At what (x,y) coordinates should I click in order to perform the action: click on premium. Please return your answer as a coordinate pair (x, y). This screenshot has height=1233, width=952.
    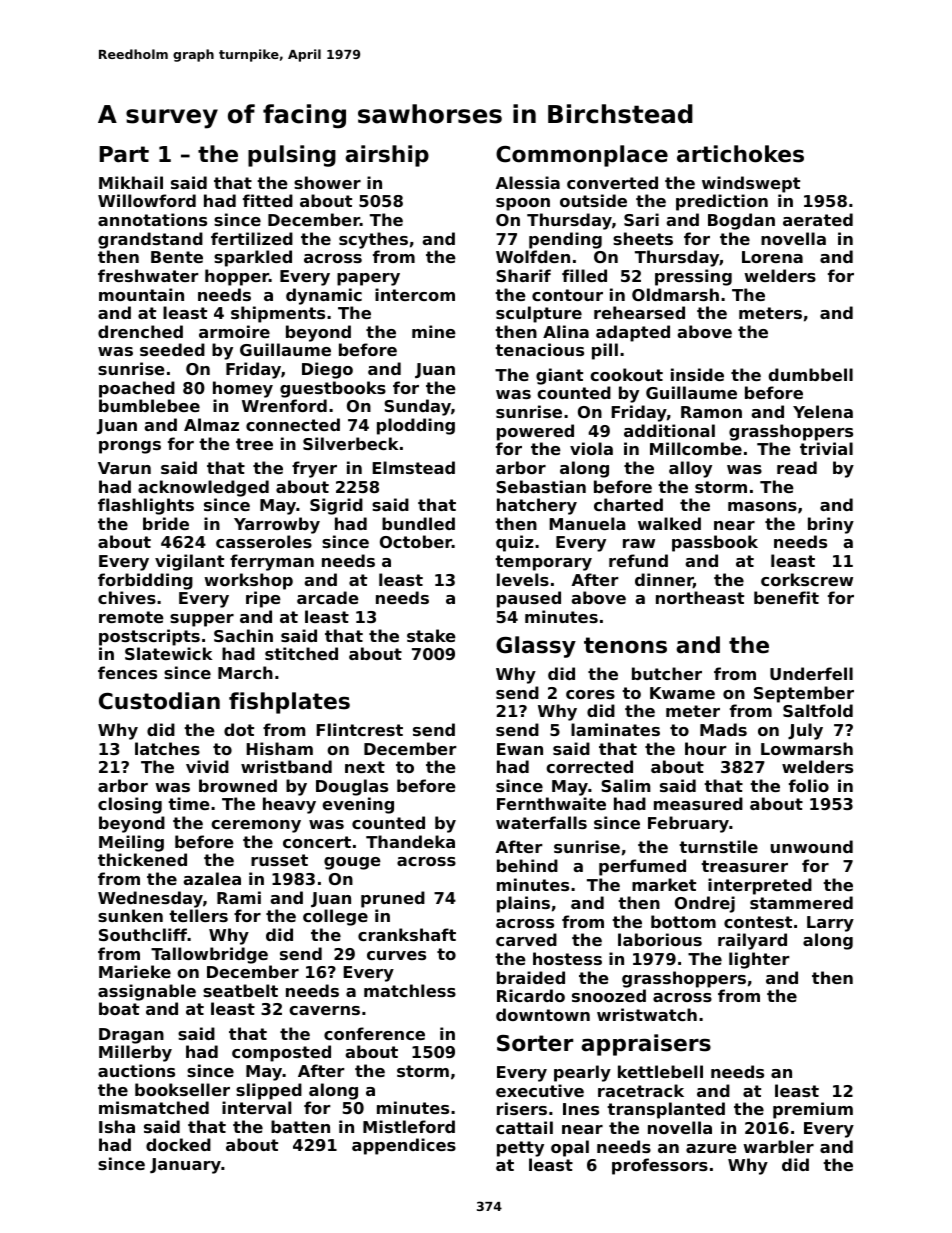
    Looking at the image, I should click on (813, 1110).
